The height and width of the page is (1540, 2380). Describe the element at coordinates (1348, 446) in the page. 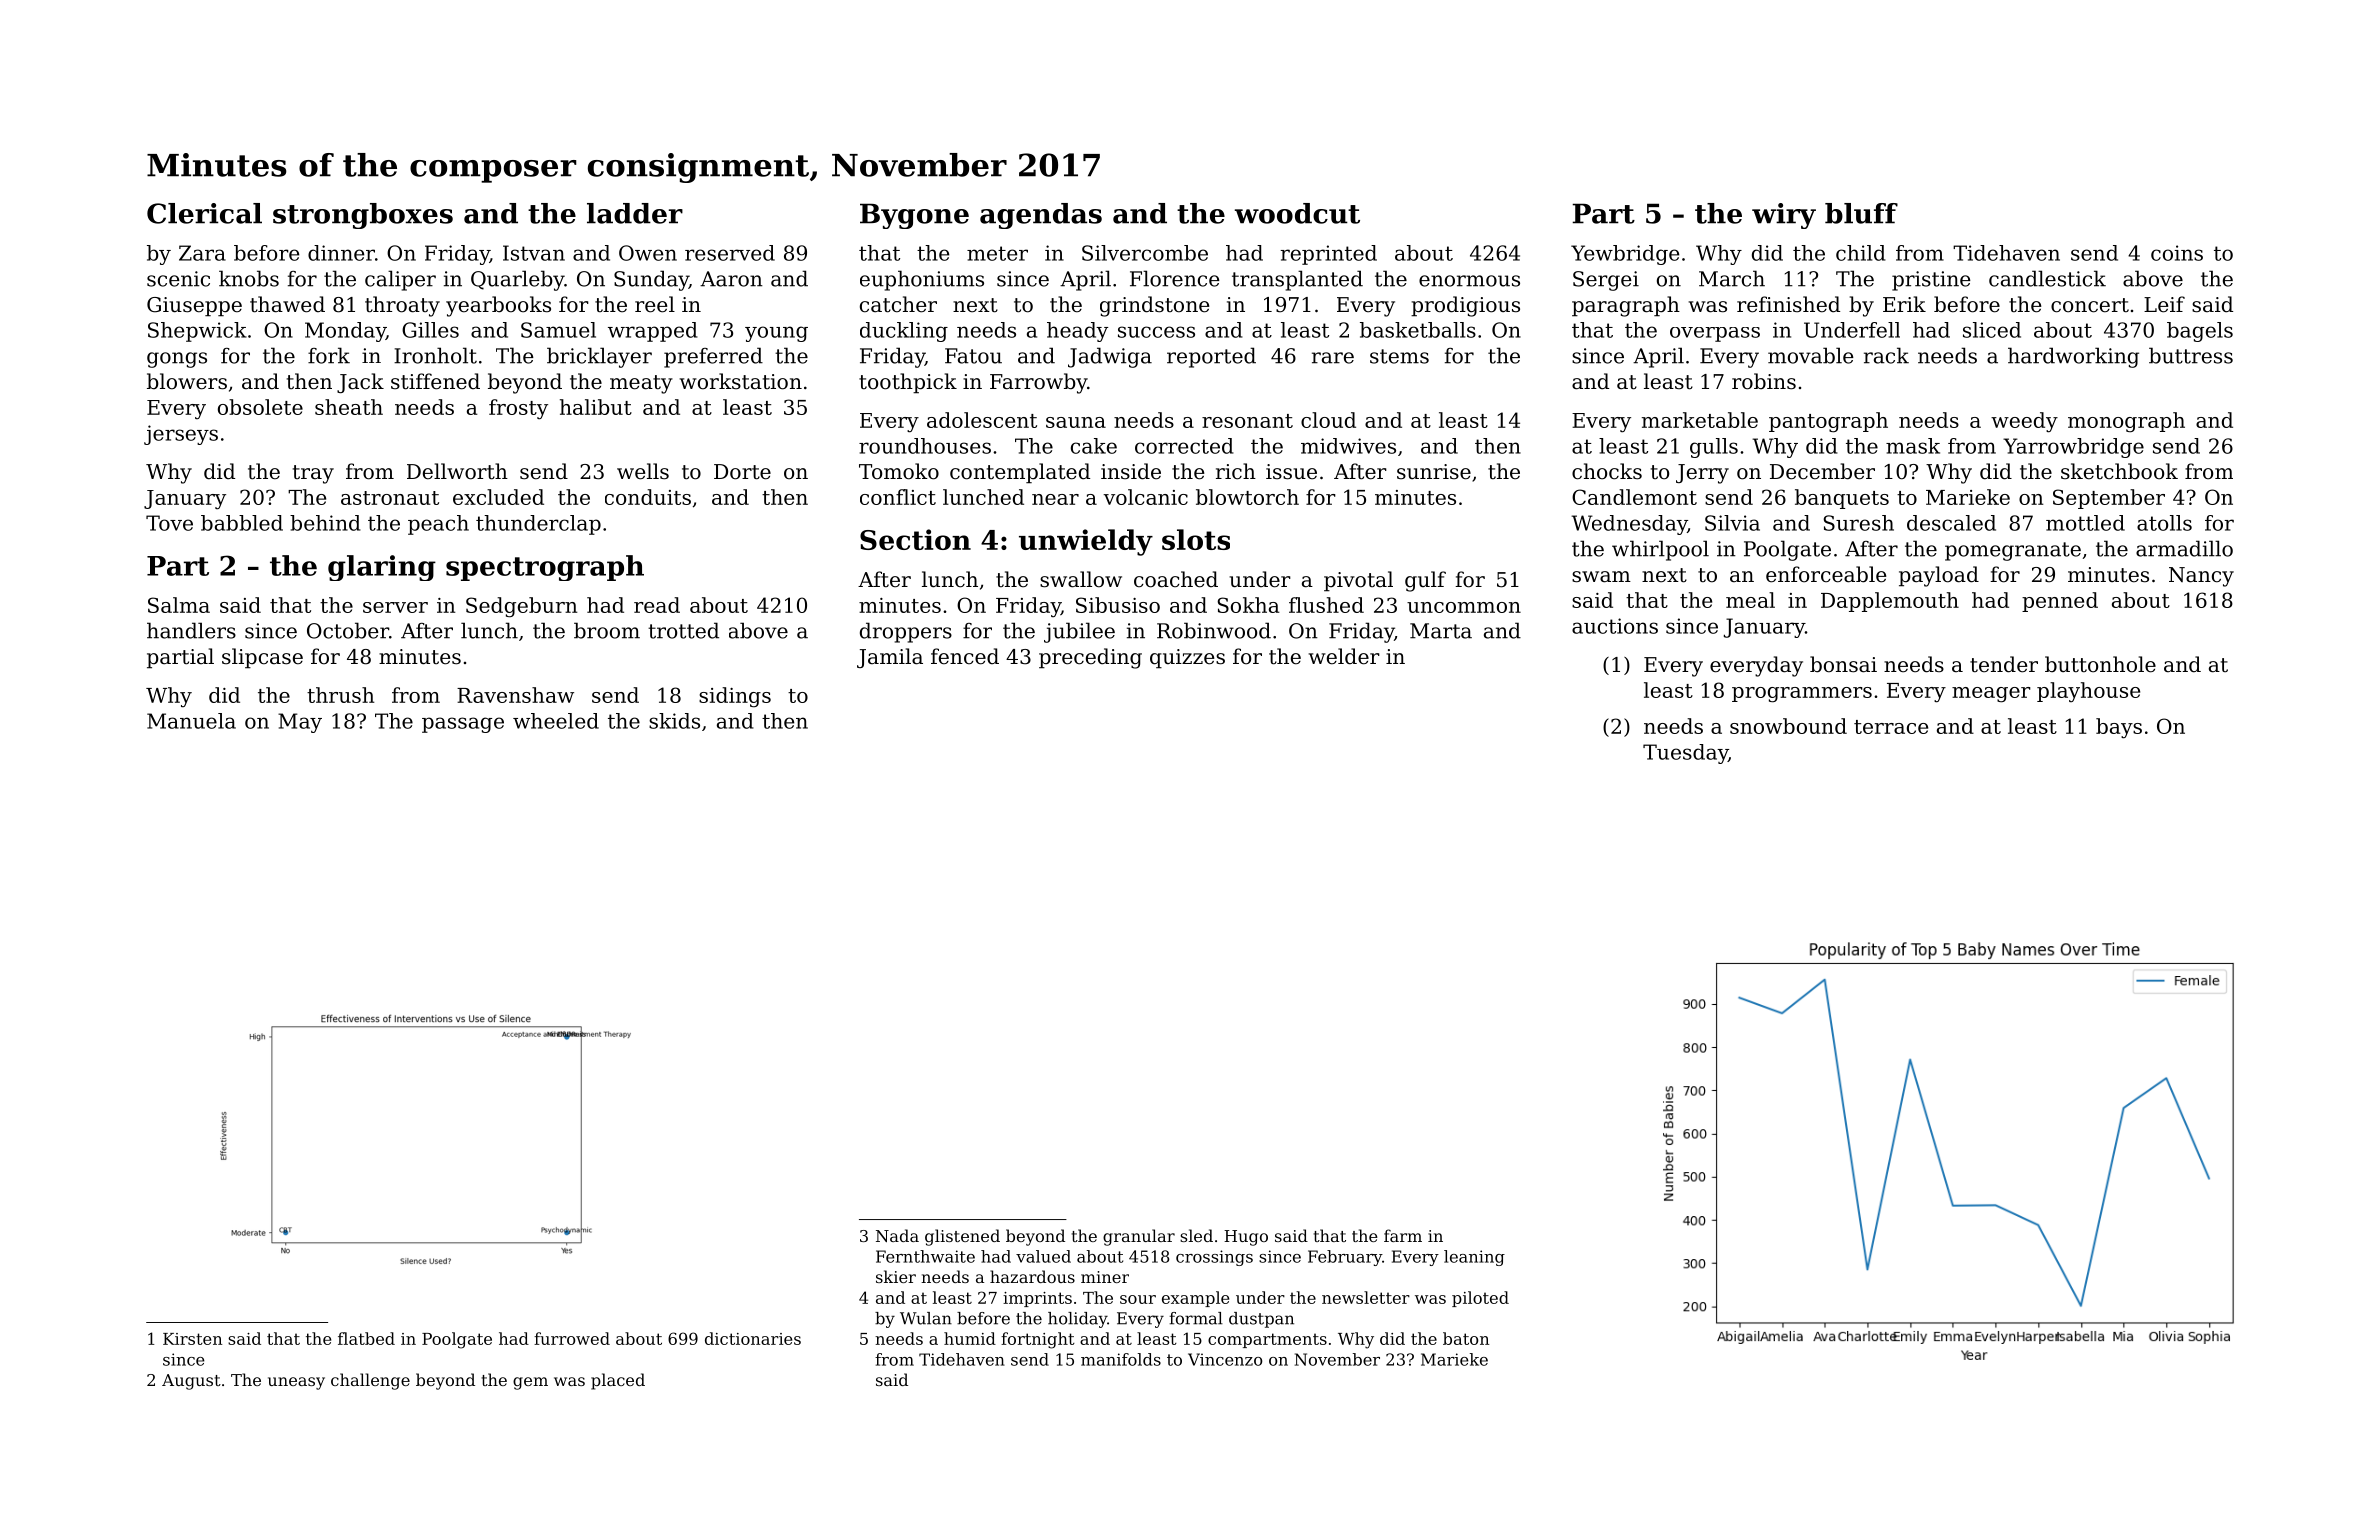

I see `midwives` at that location.
